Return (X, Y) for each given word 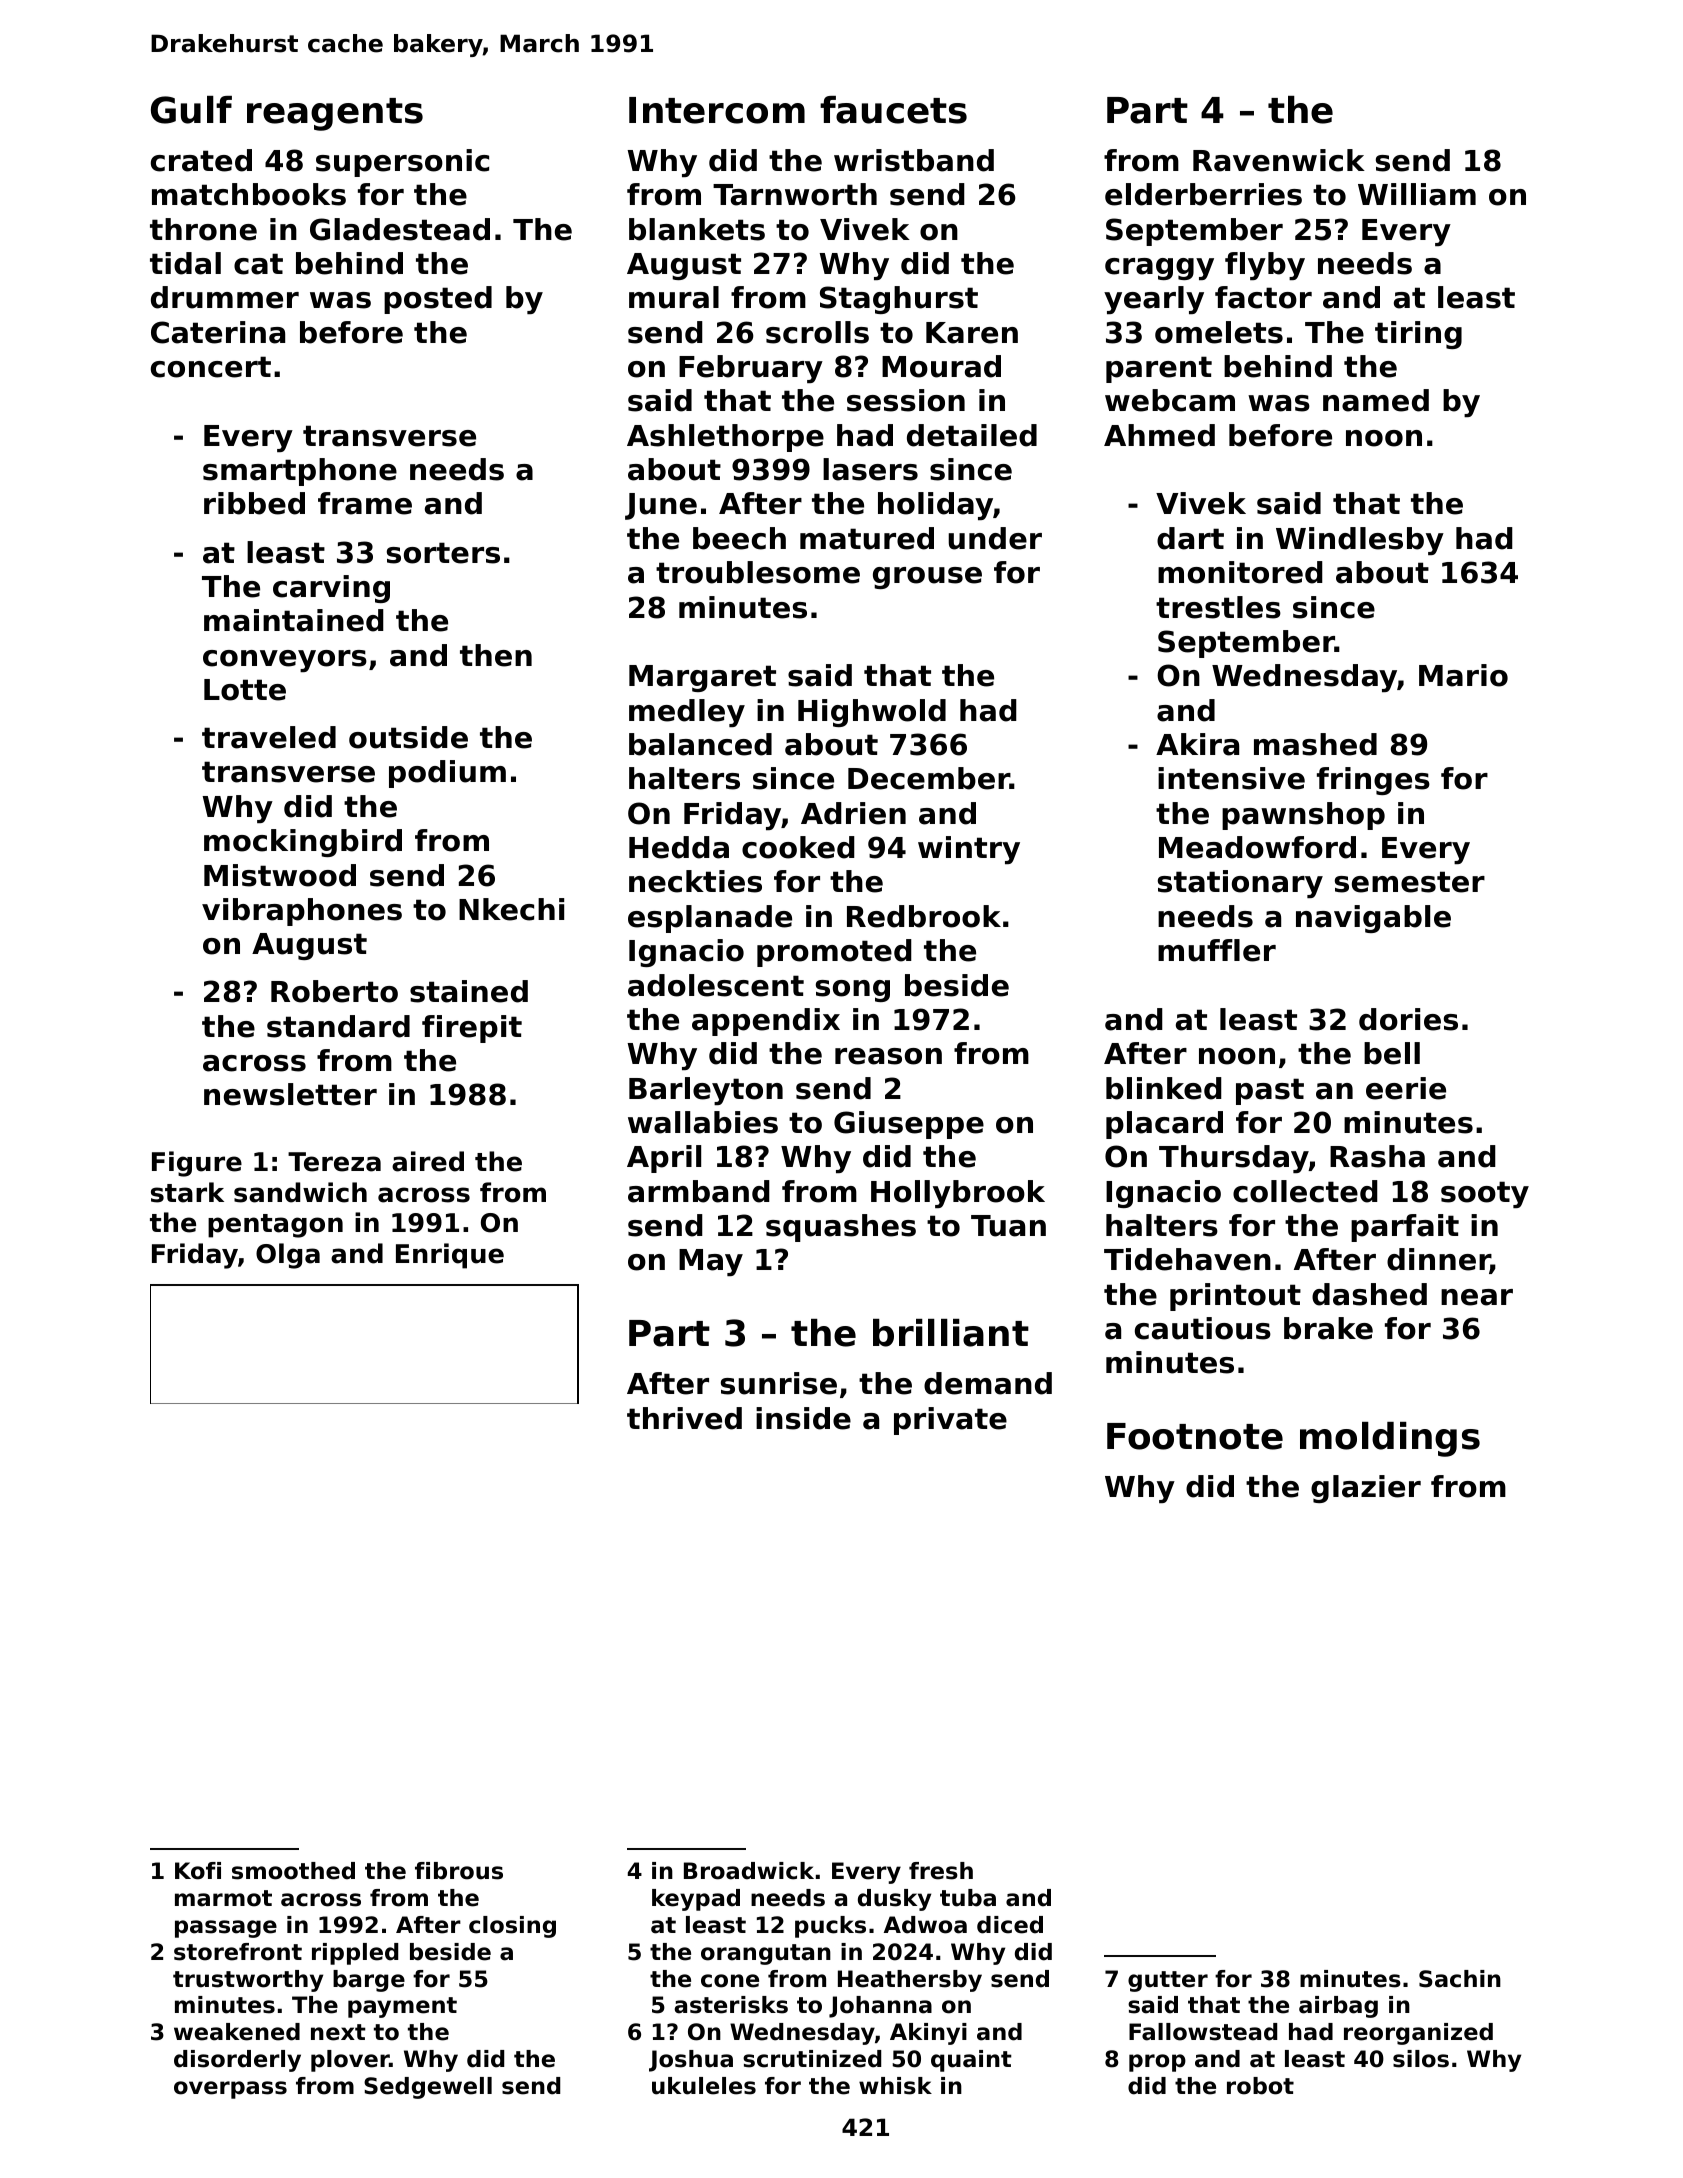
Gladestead (400, 229)
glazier (1366, 1489)
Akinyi (928, 2034)
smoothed (293, 1871)
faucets (893, 110)
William (1417, 194)
